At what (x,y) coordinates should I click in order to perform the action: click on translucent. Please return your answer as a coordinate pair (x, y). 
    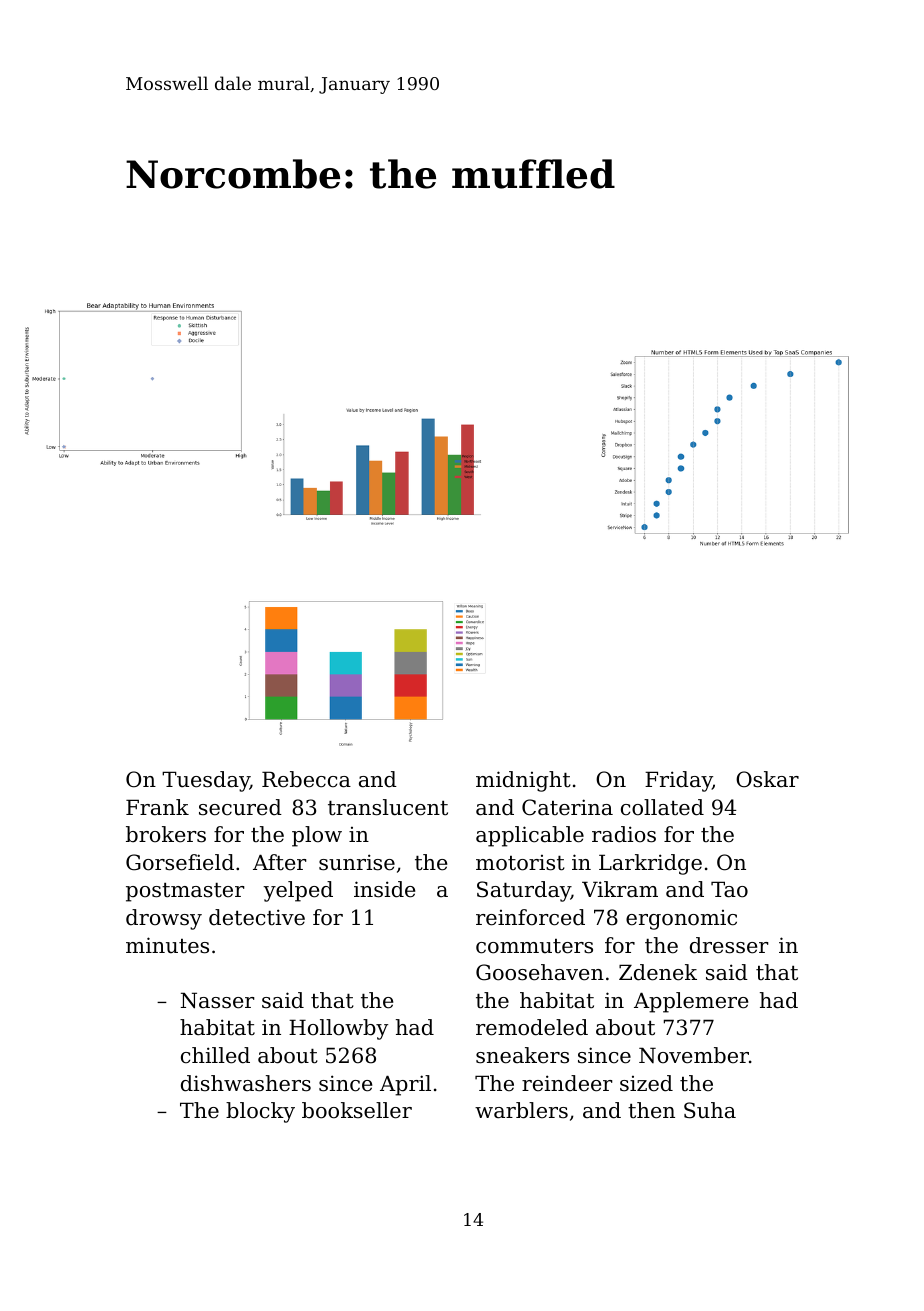
    Looking at the image, I should click on (388, 807).
